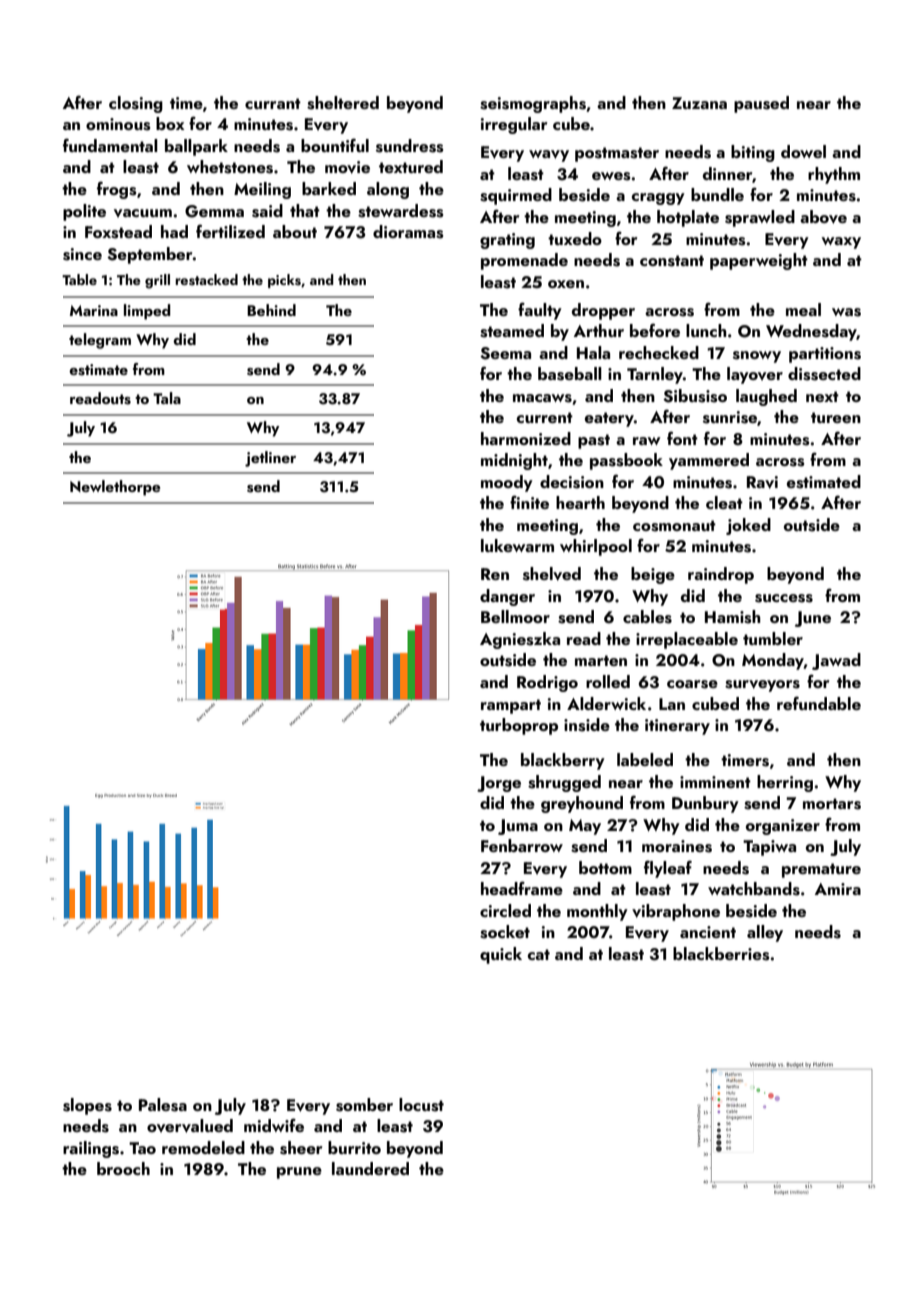  Describe the element at coordinates (87, 1106) in the page. I see `slopes` at that location.
